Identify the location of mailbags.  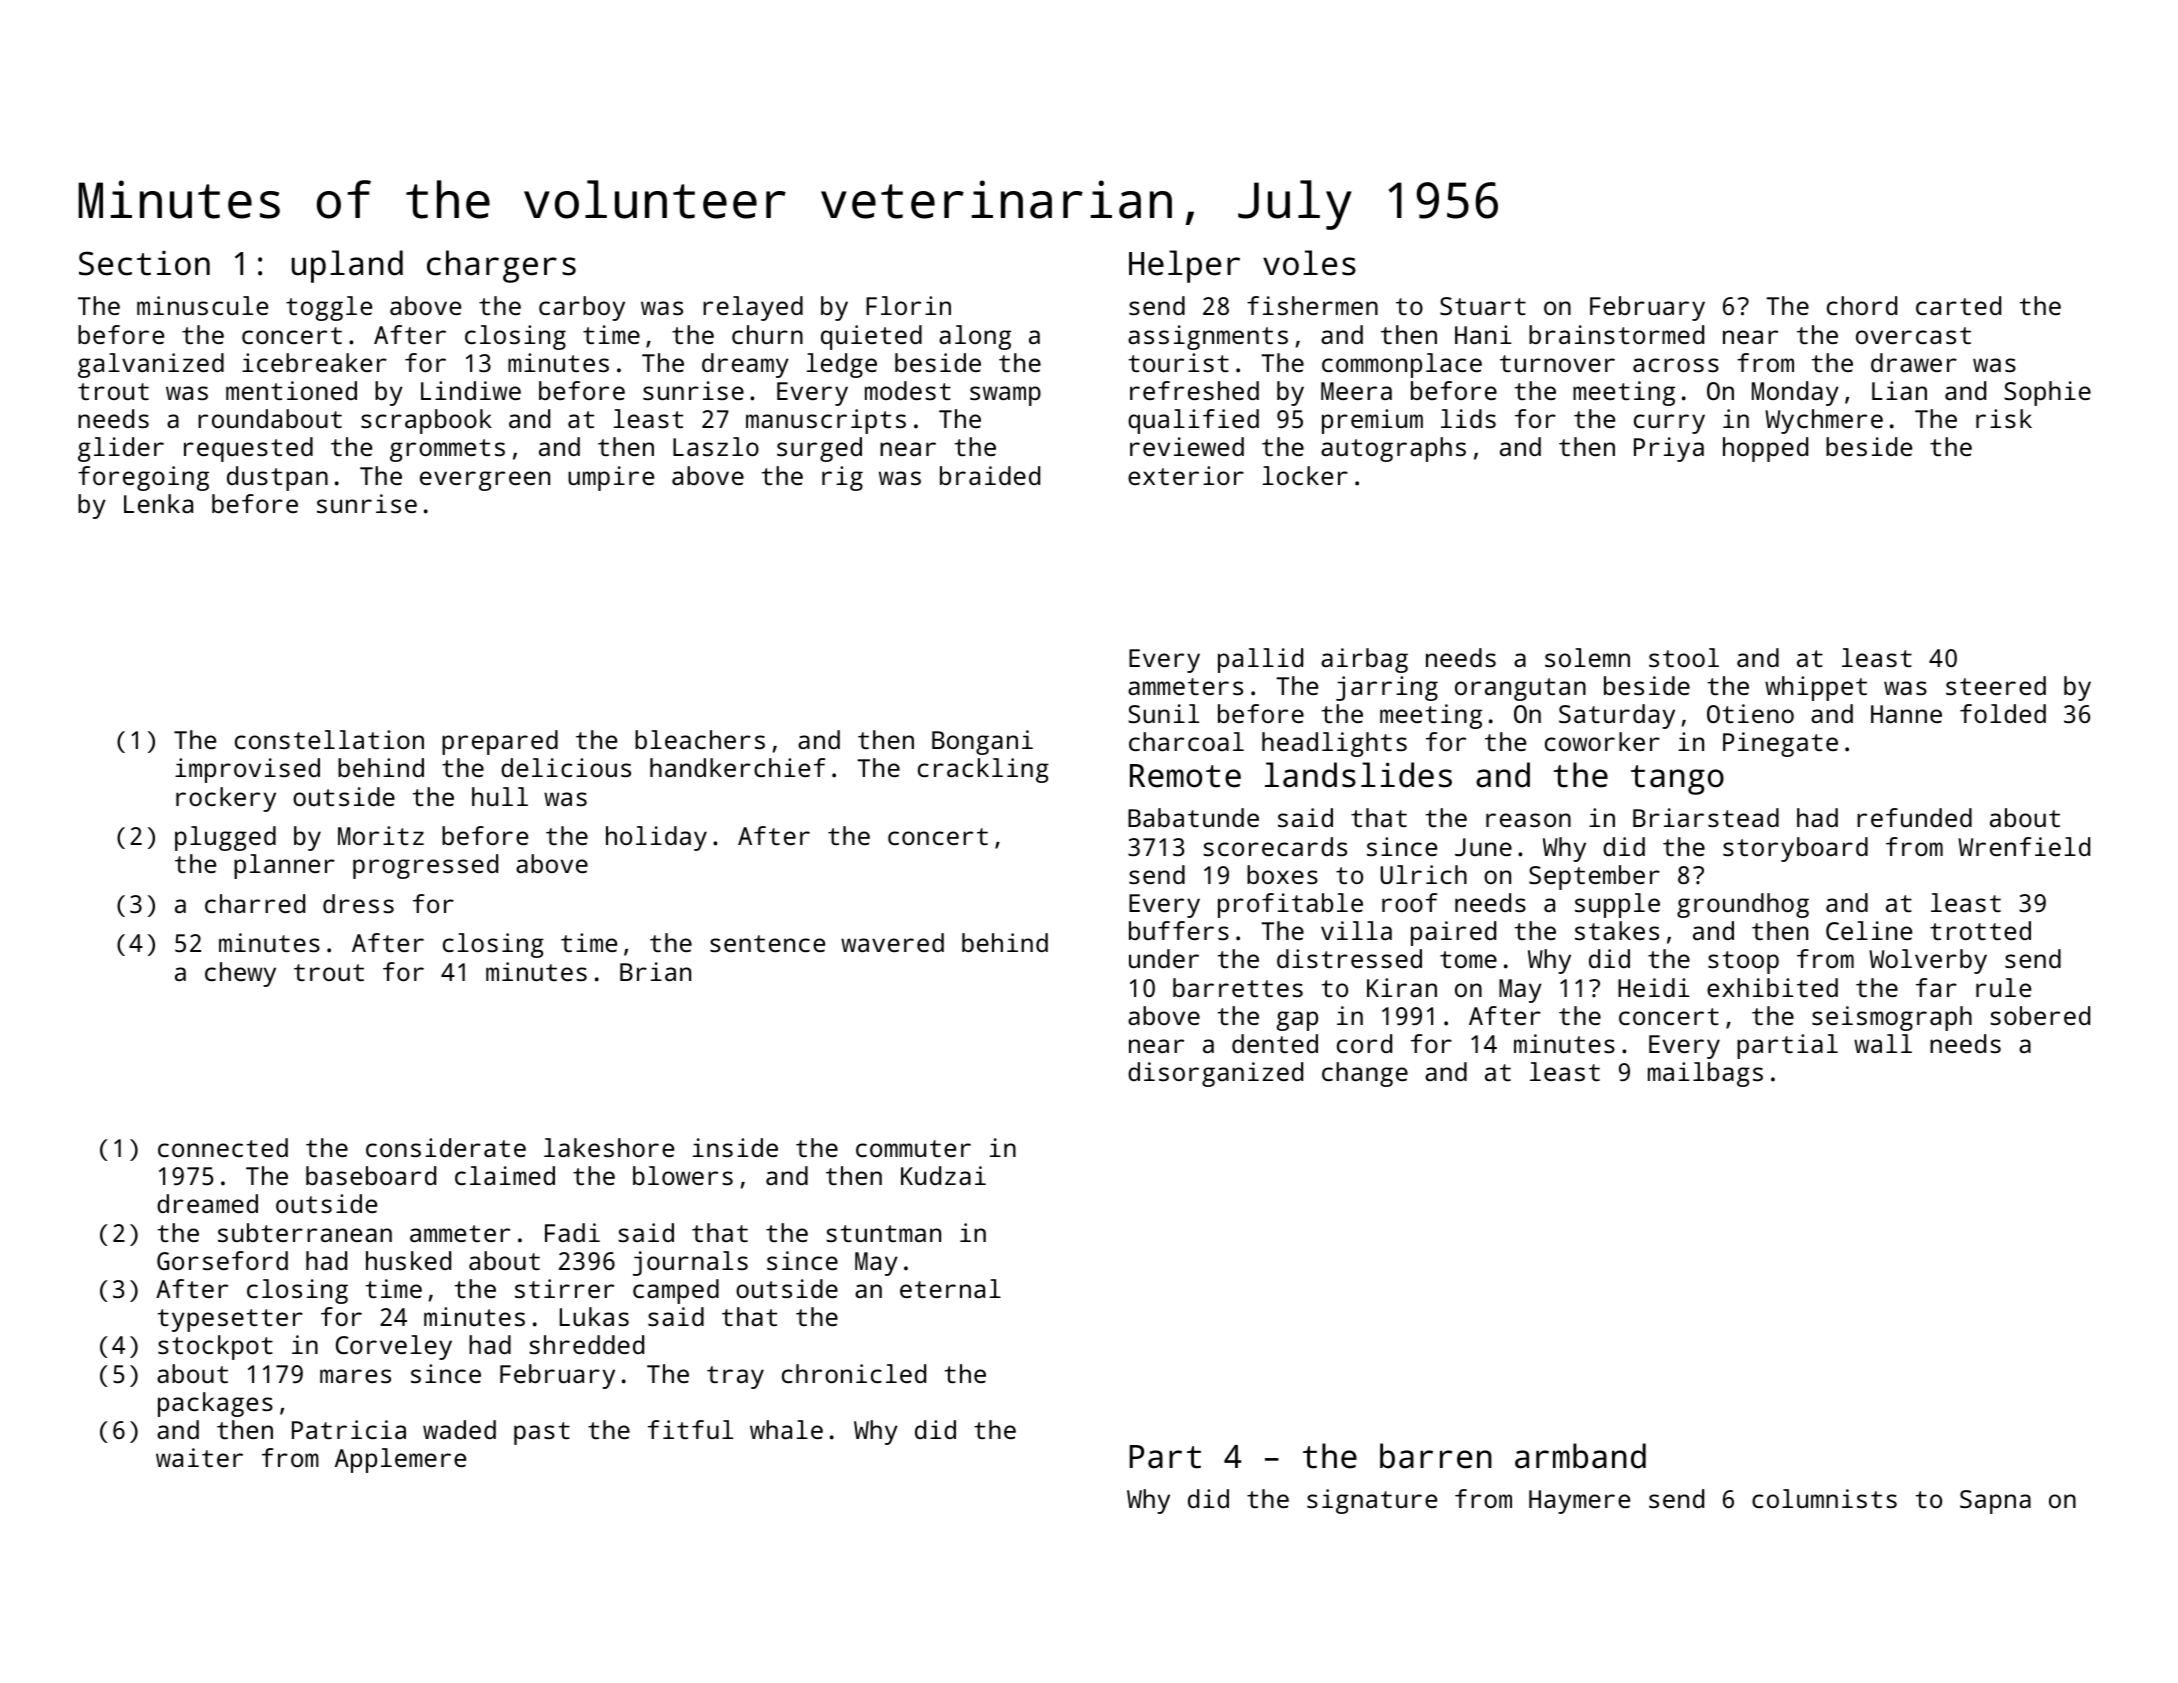
(1705, 1074).
